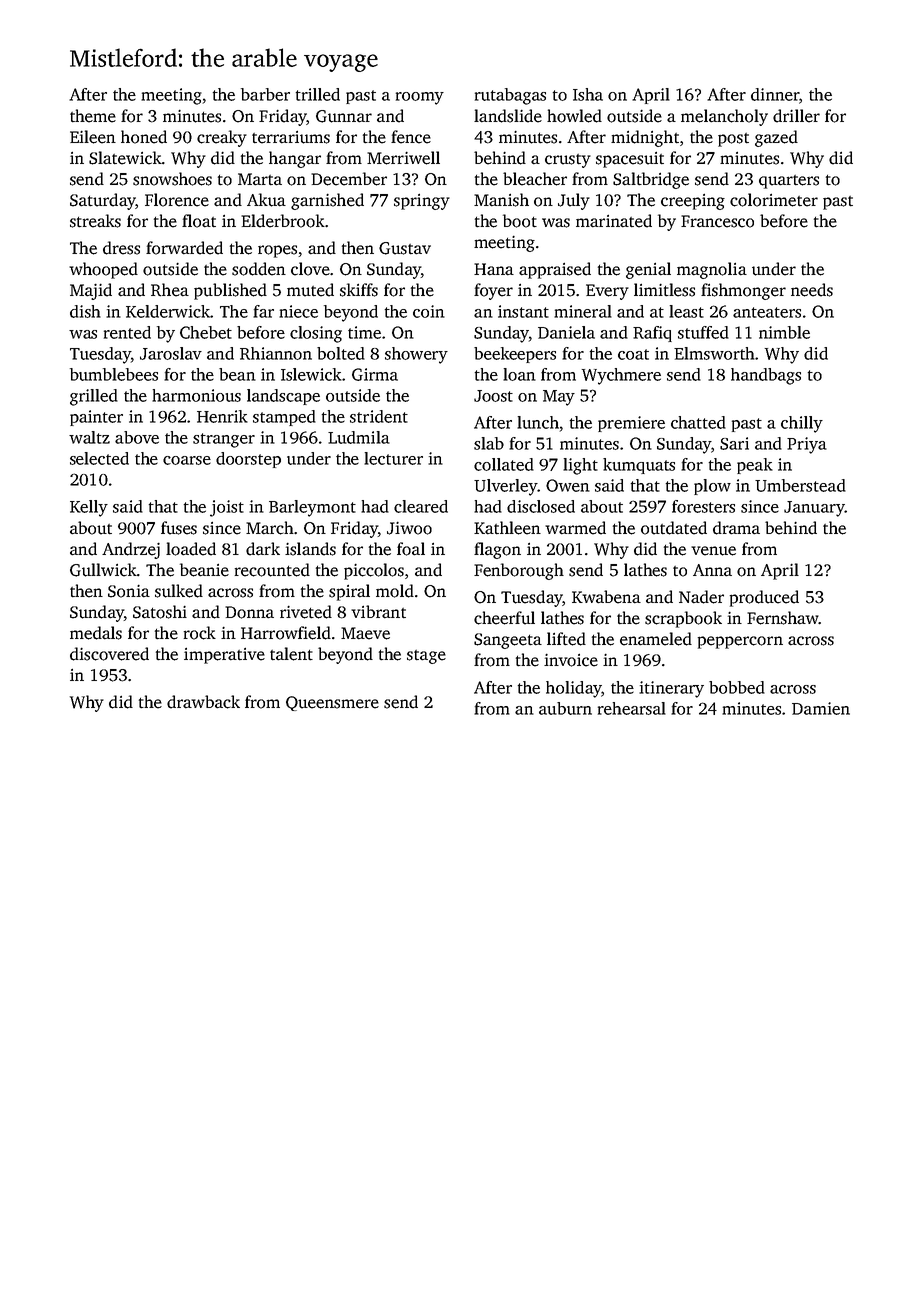 The height and width of the screenshot is (1308, 924). What do you see at coordinates (332, 703) in the screenshot?
I see `Queensmere` at bounding box center [332, 703].
